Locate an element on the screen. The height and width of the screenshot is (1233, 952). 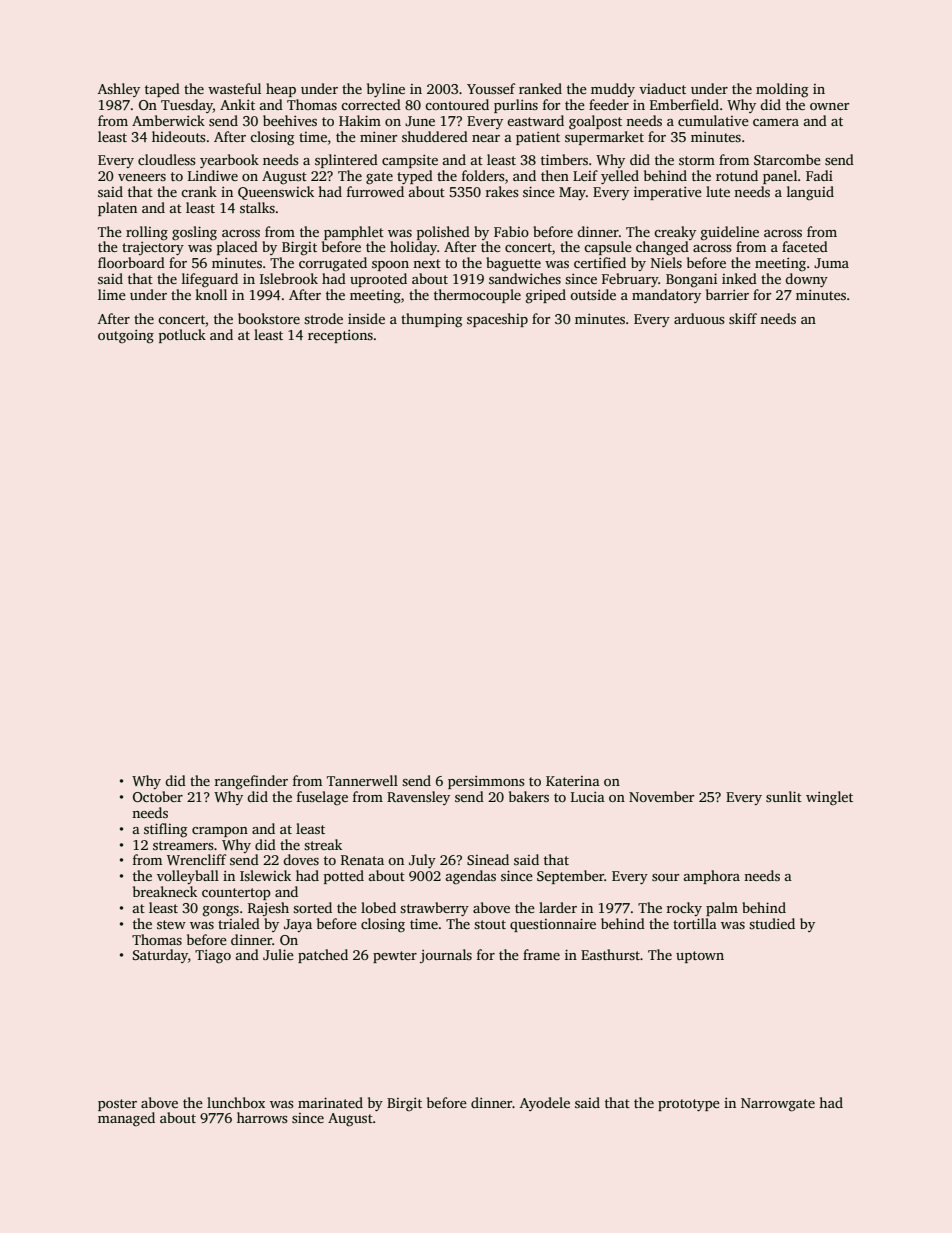
spaceship is located at coordinates (497, 320).
